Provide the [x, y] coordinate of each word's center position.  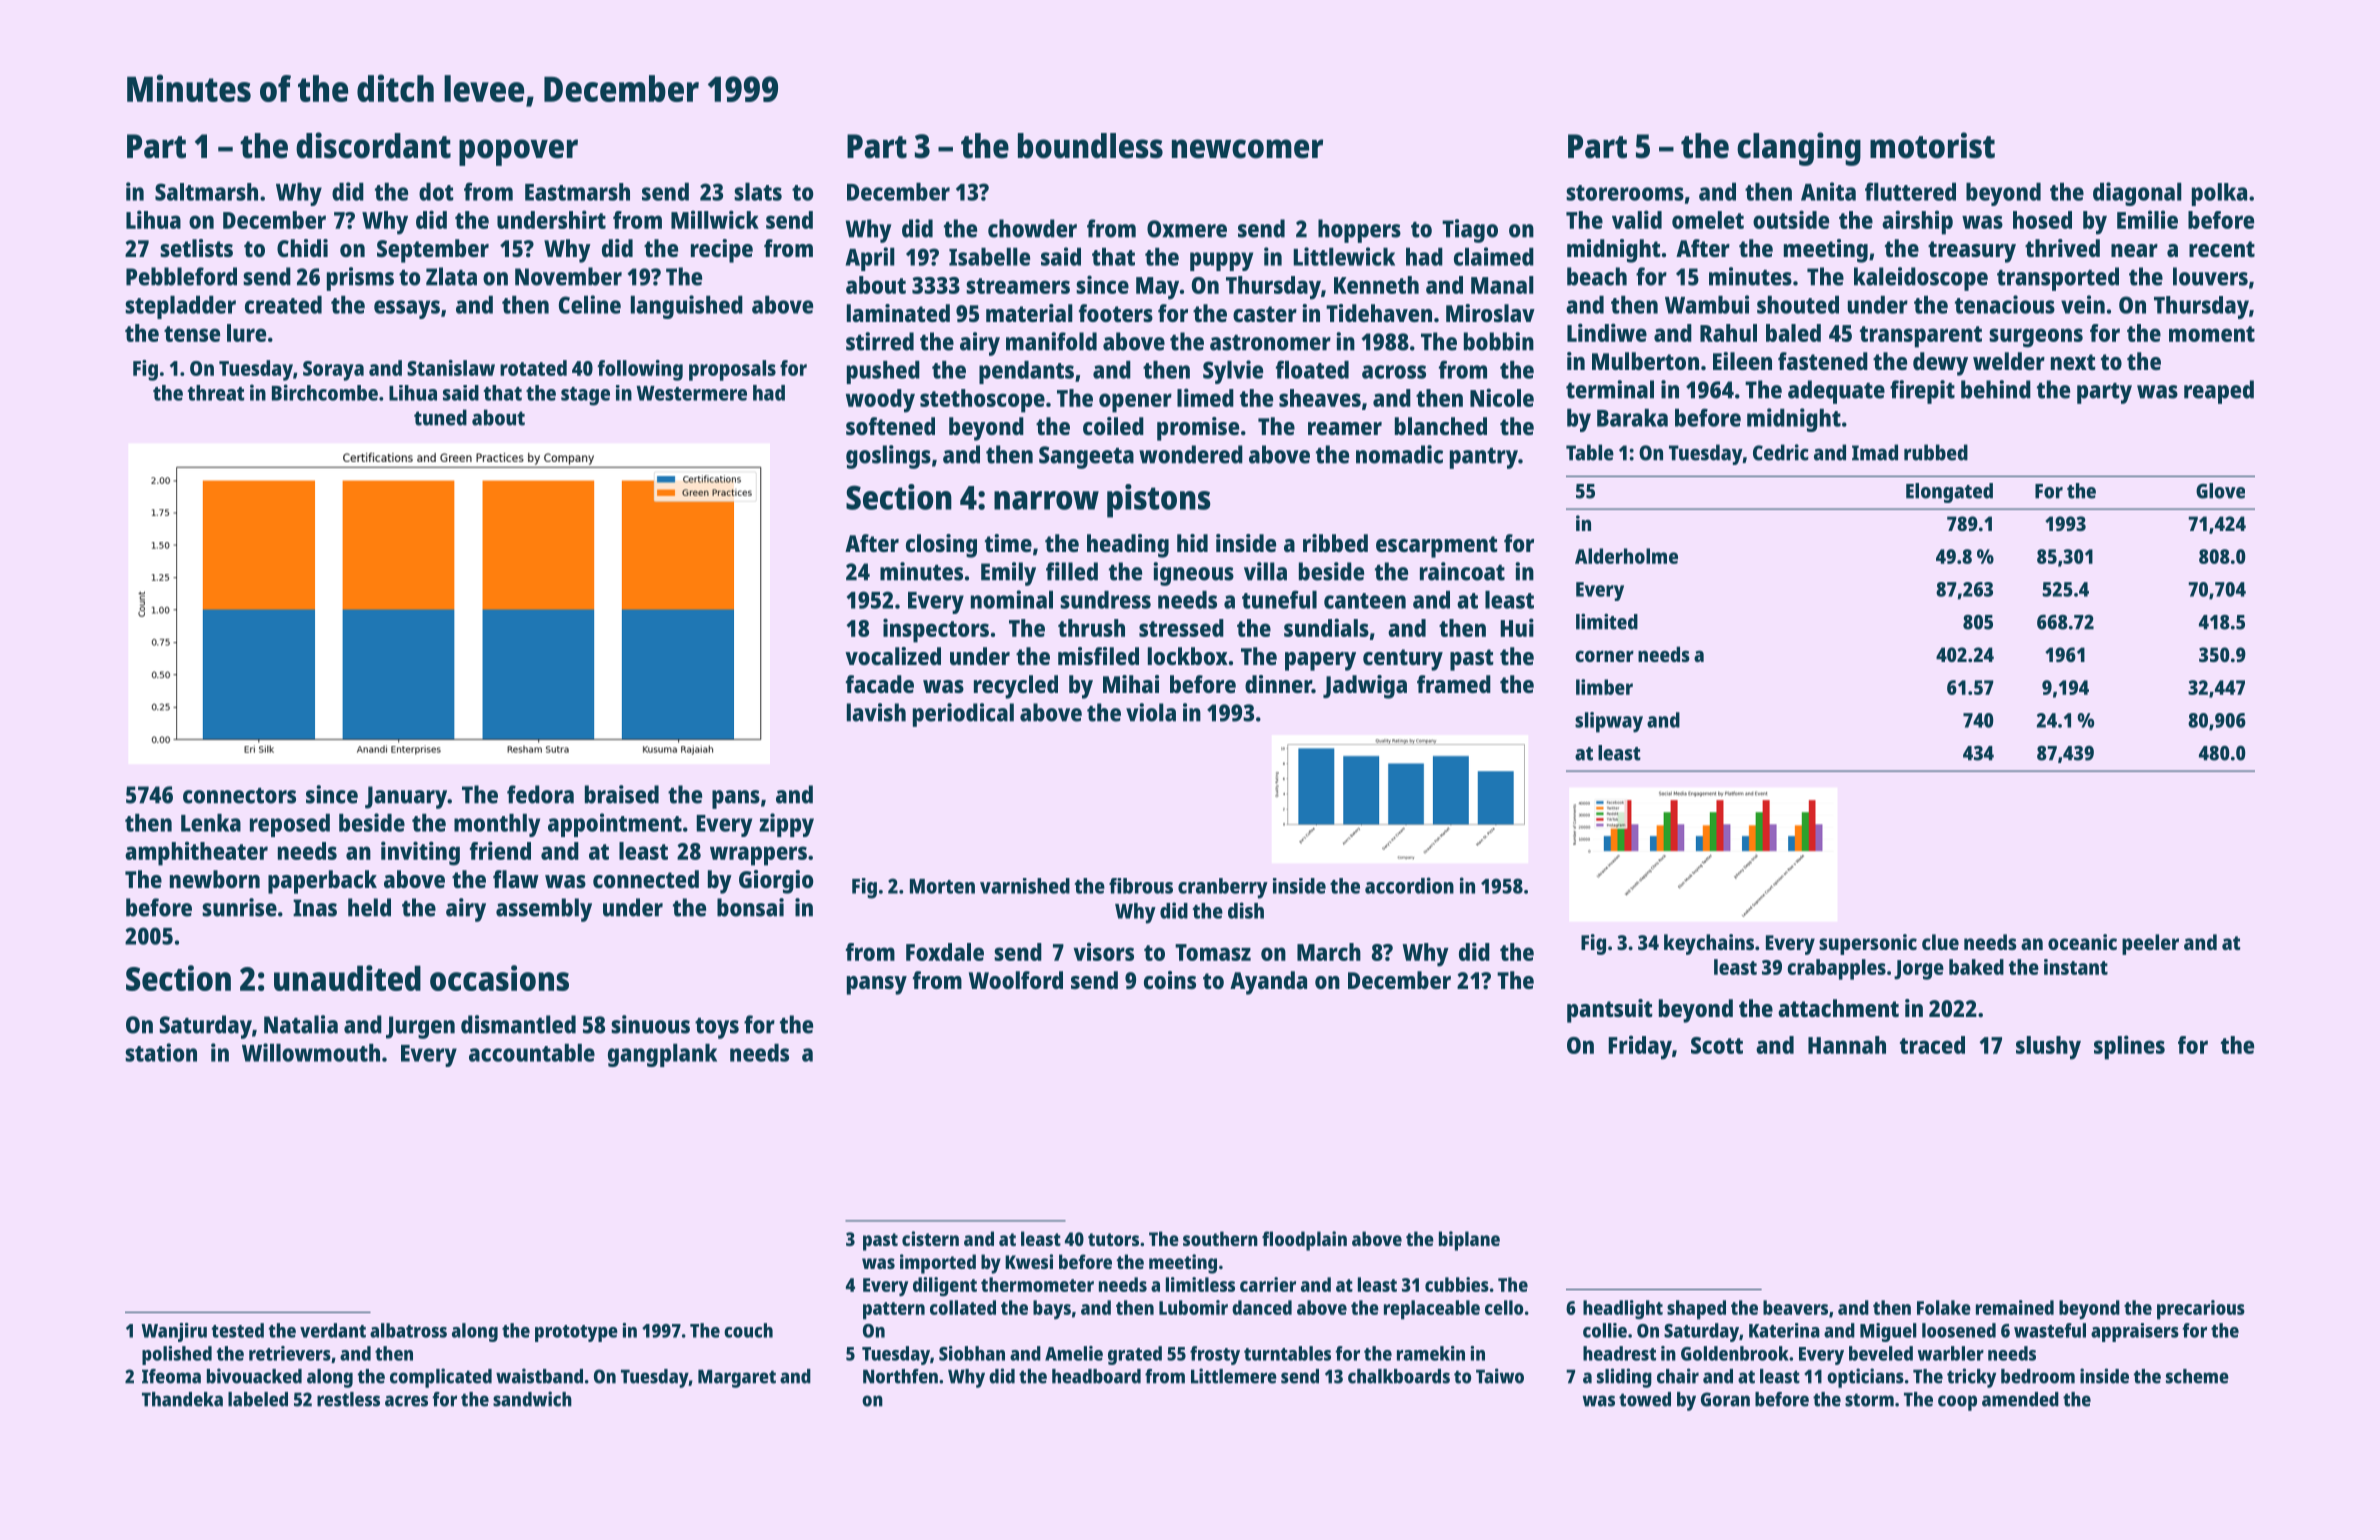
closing [941, 546]
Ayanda [1268, 983]
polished [177, 1355]
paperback [322, 882]
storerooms [1625, 193]
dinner [1278, 684]
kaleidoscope [1921, 279]
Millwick [715, 219]
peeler [2150, 944]
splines [2129, 1047]
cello [1504, 1307]
